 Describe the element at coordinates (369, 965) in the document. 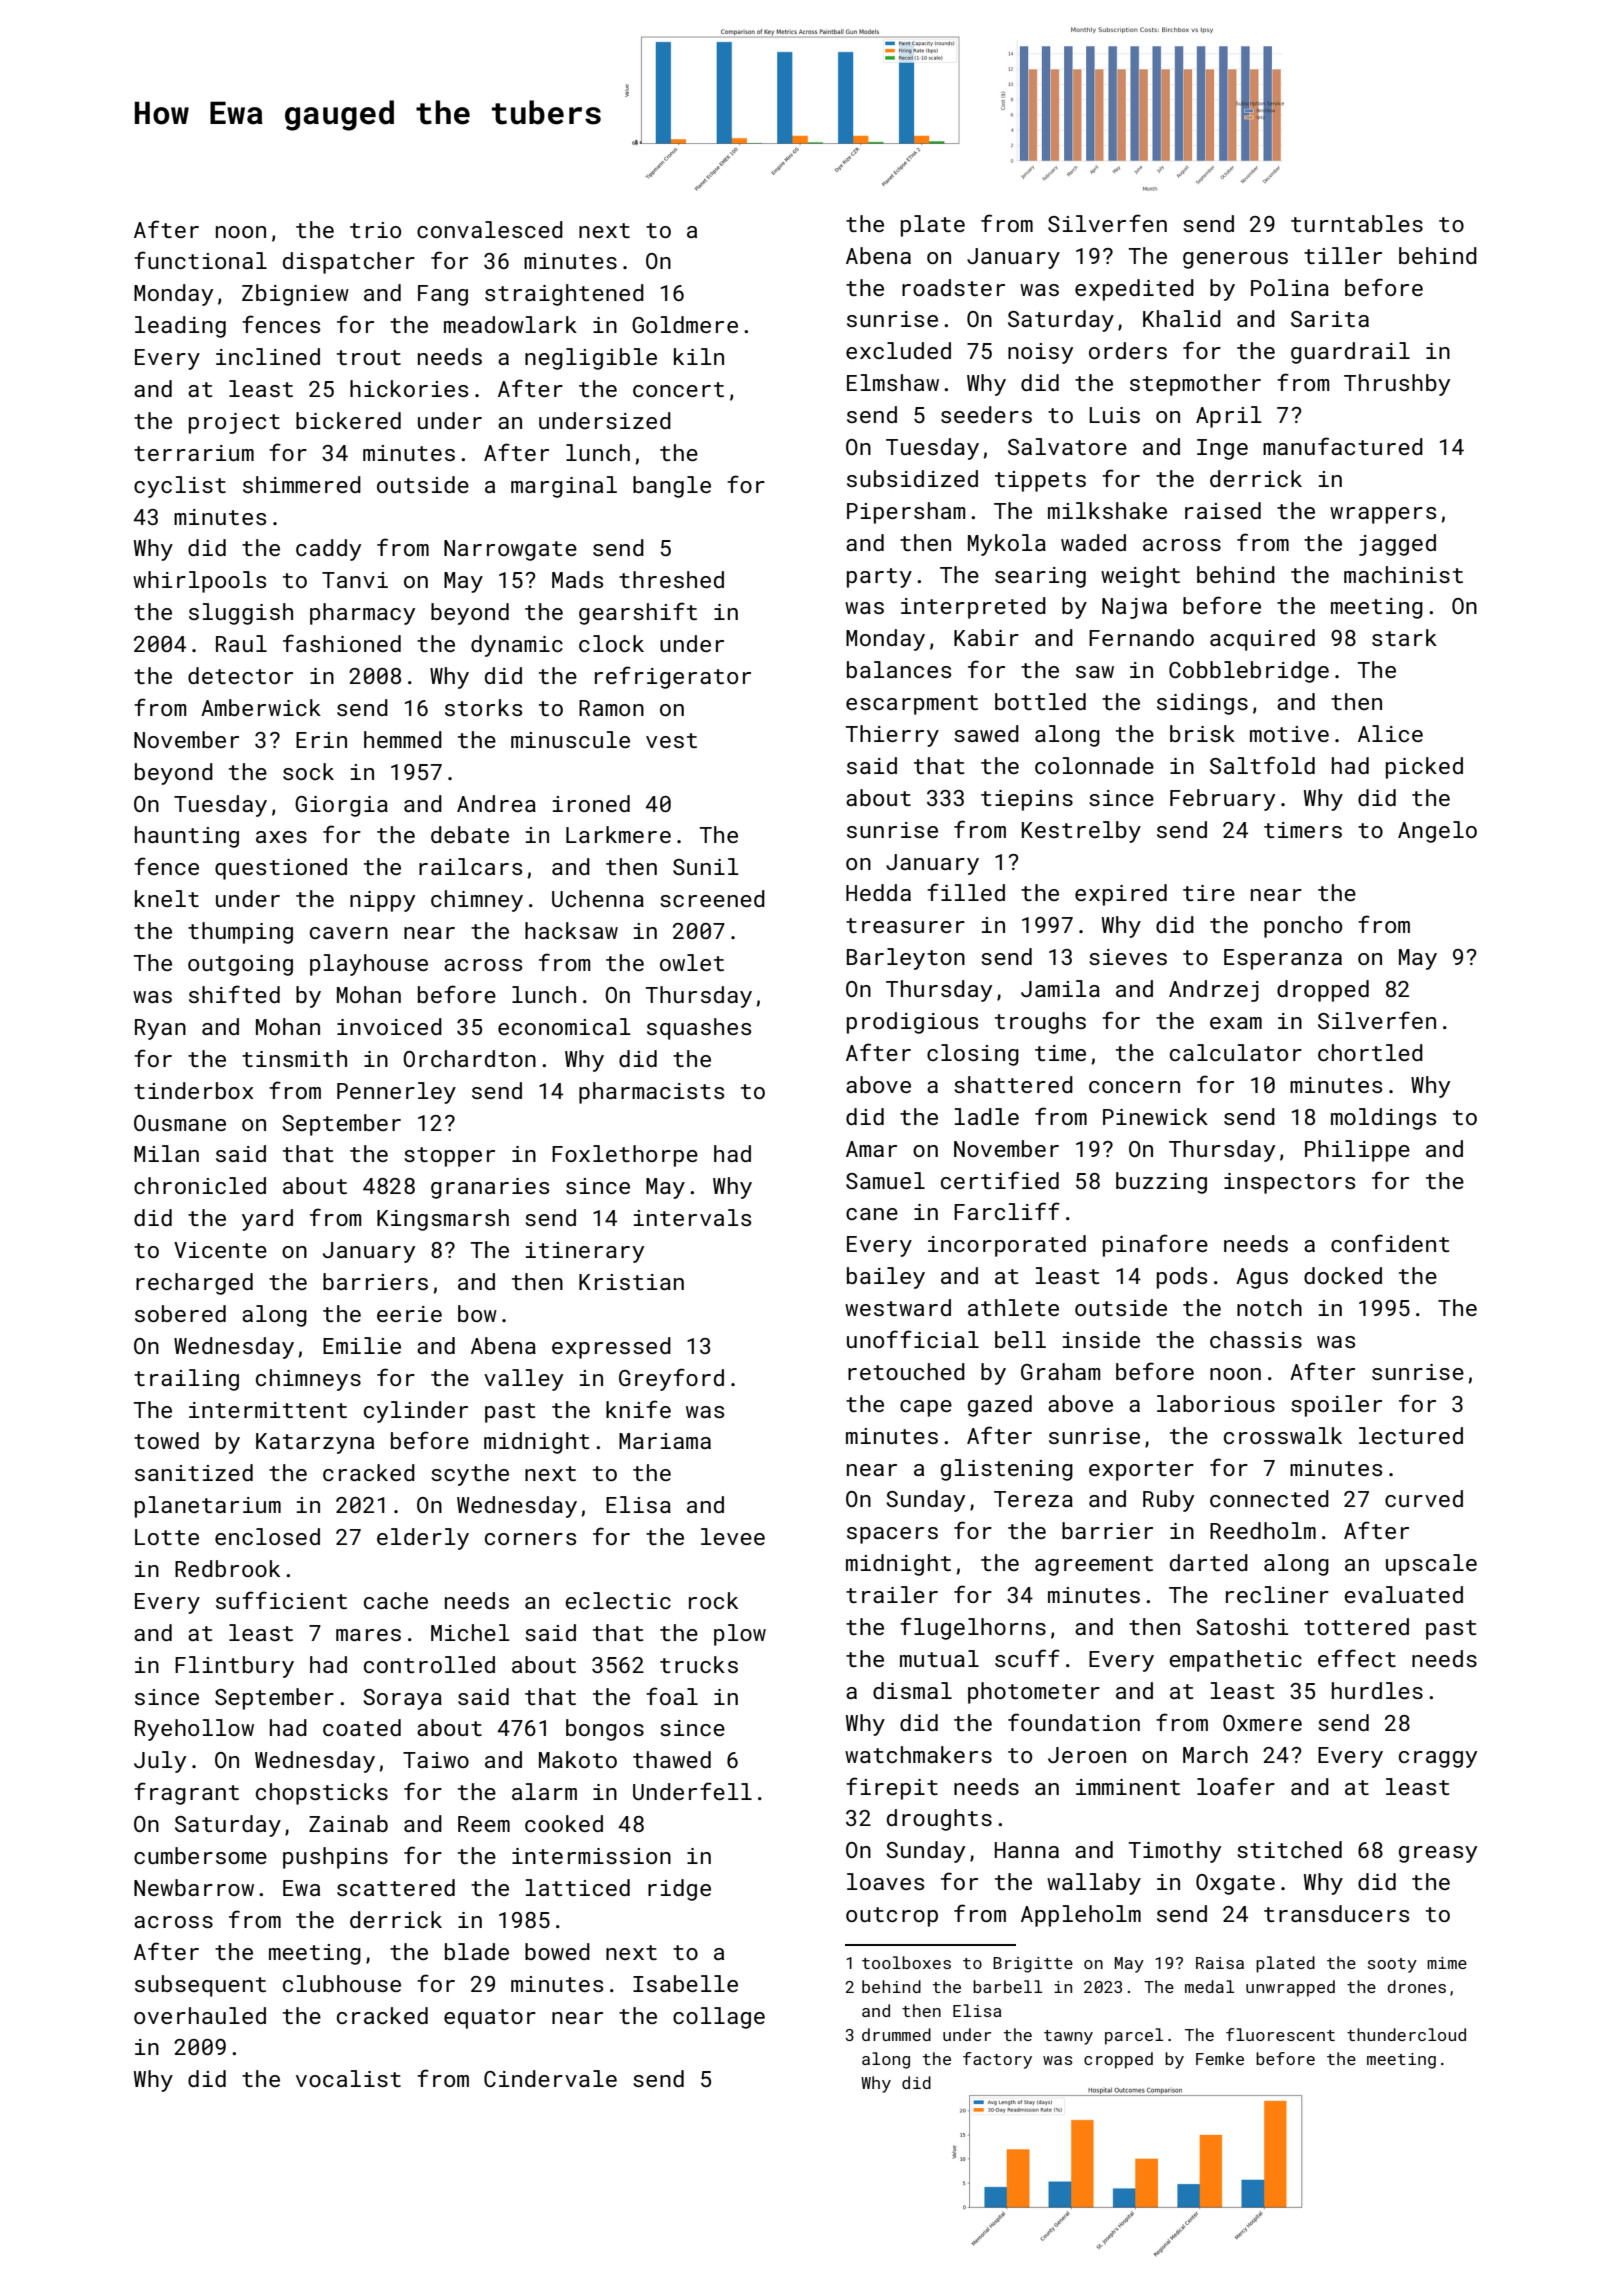

I see `playhouse` at that location.
